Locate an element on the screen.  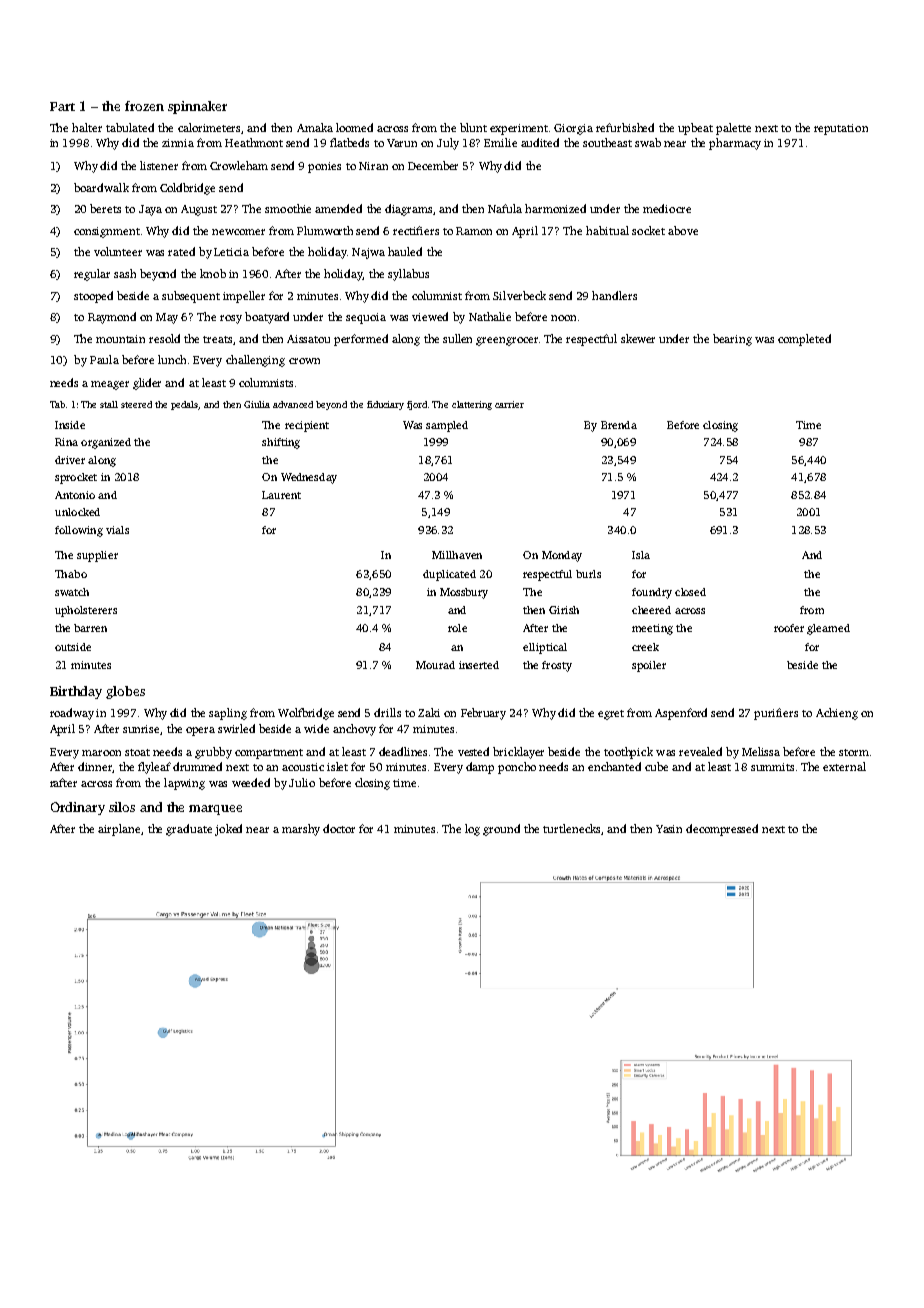
decompressed is located at coordinates (722, 830).
